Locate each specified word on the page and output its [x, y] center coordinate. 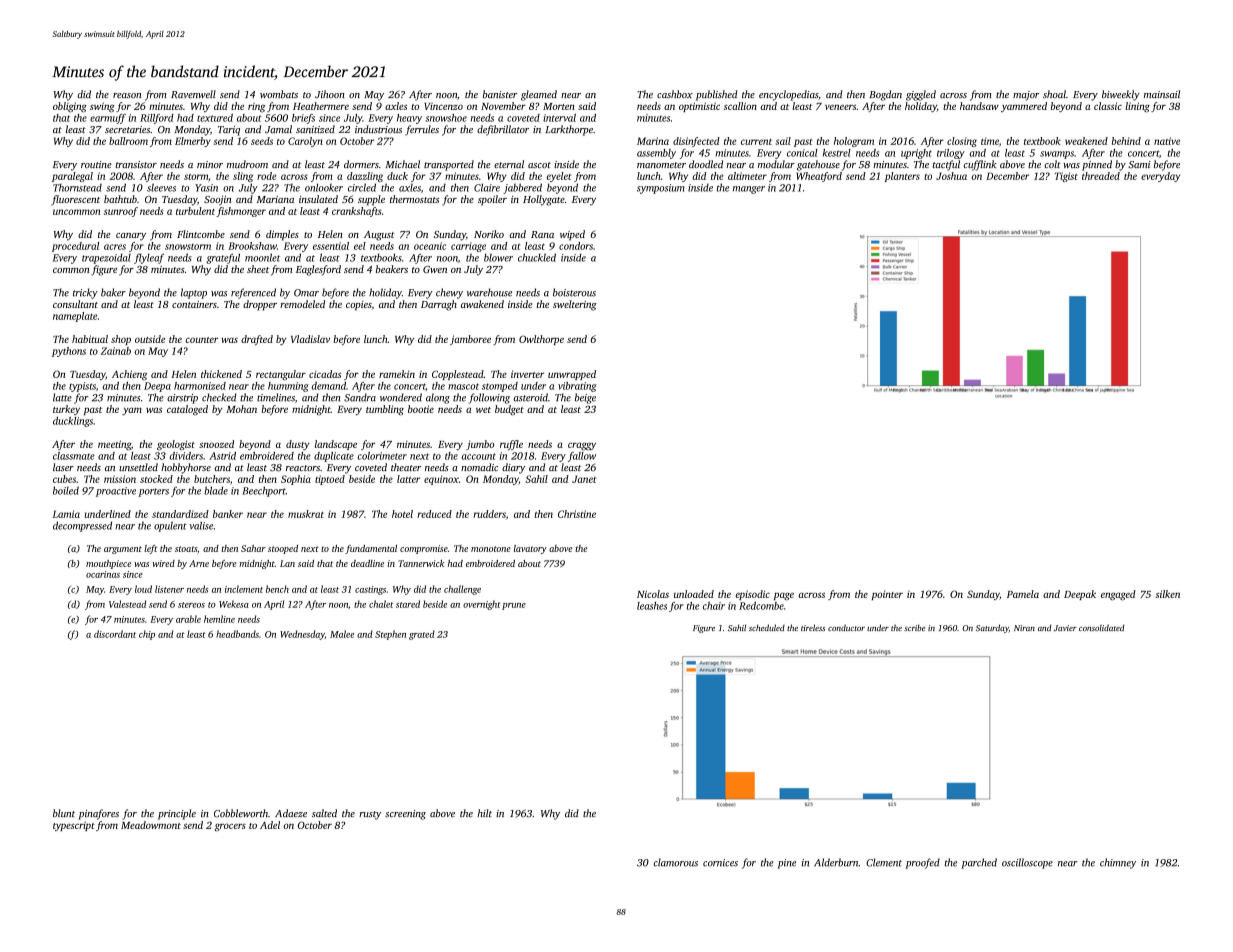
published [716, 95]
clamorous [675, 862]
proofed [922, 863]
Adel [270, 825]
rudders [489, 514]
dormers [361, 164]
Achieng [129, 375]
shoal [1054, 94]
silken [1168, 594]
